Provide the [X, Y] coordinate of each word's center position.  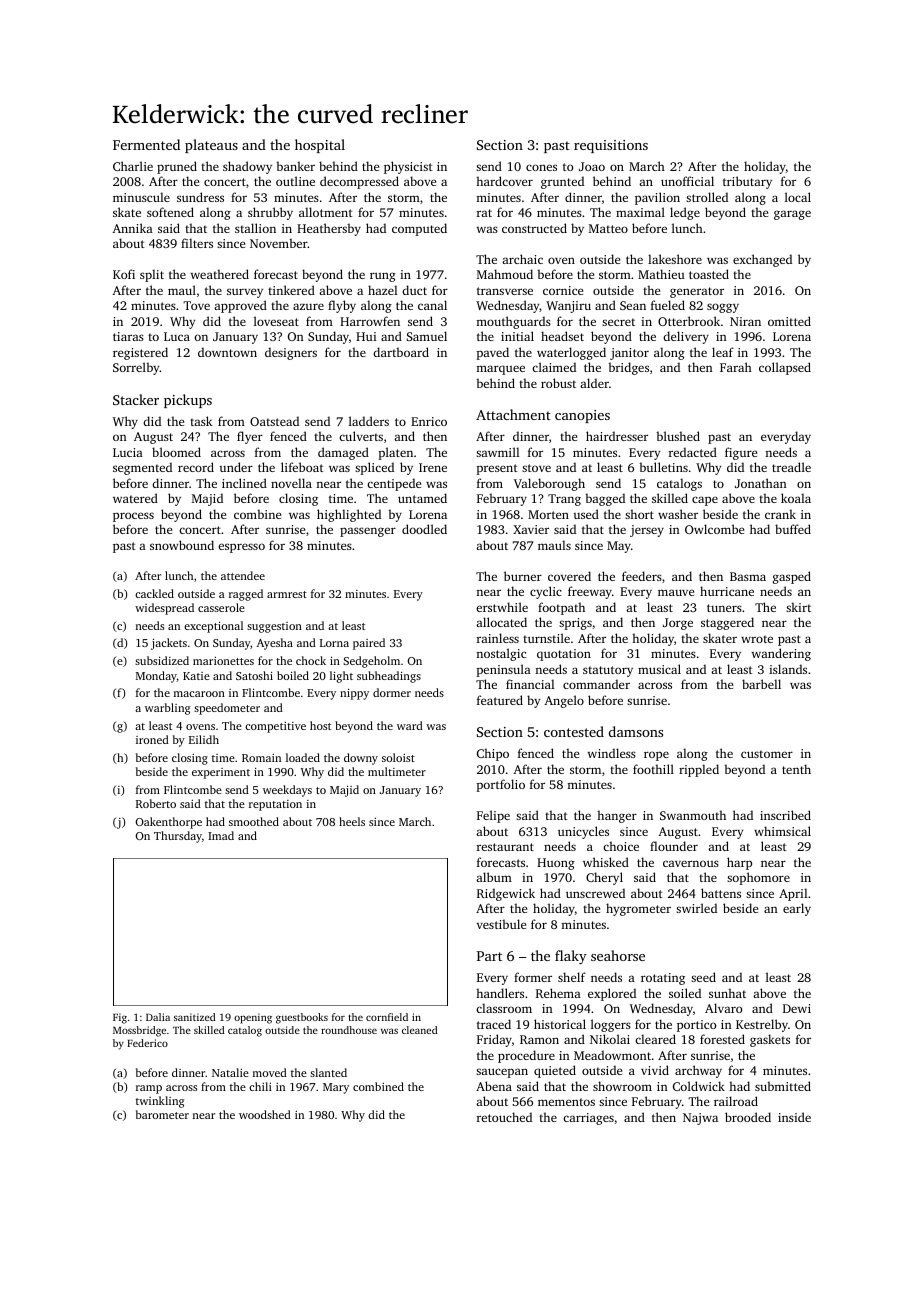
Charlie [133, 166]
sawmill [497, 452]
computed [419, 229]
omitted [789, 321]
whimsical [782, 831]
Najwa [700, 1119]
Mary [336, 1088]
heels [352, 821]
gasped [792, 577]
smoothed [254, 821]
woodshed [265, 1114]
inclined [244, 483]
